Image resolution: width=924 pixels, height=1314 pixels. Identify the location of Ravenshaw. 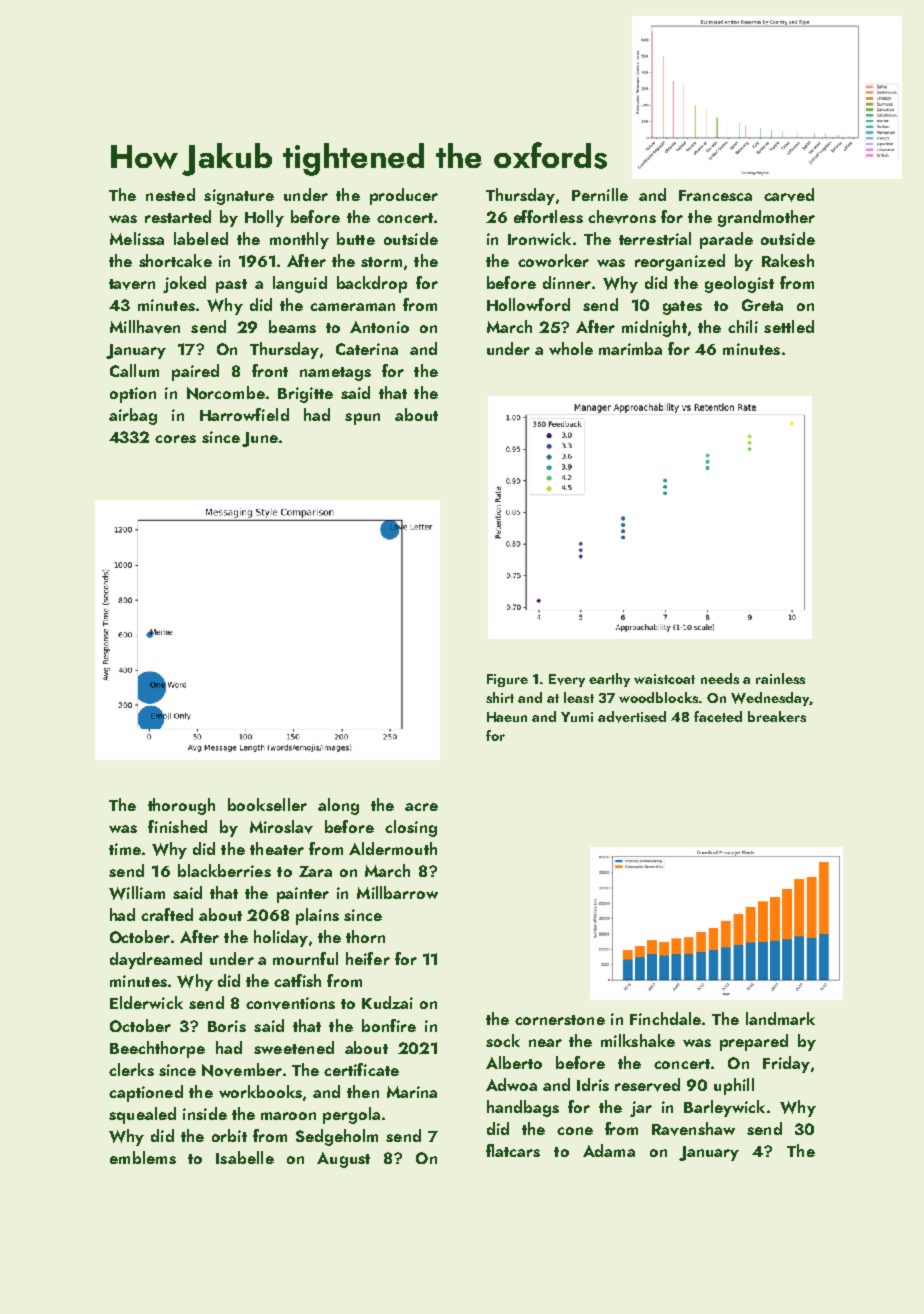
(693, 1129).
